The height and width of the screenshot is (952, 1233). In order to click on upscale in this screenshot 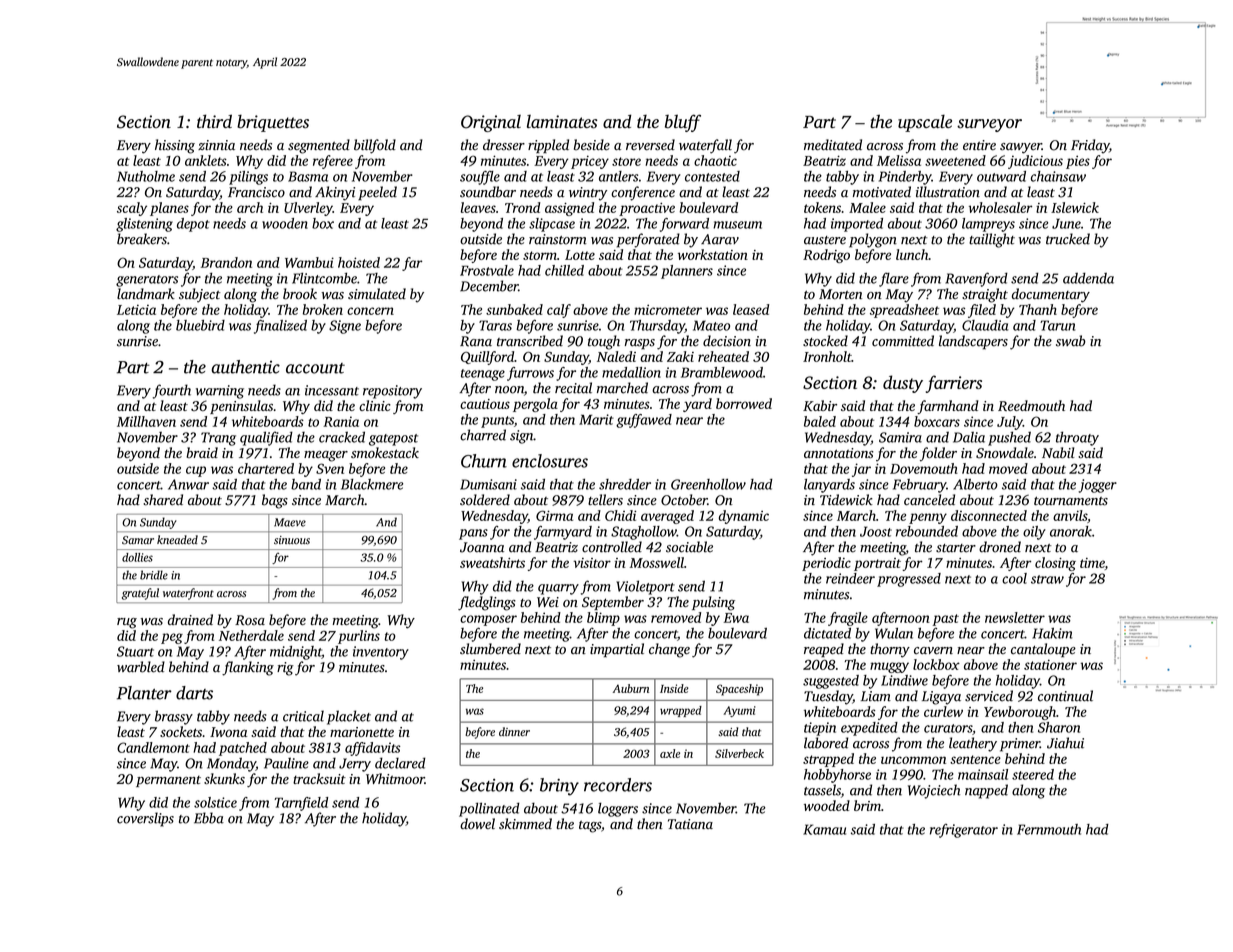, I will do `click(925, 123)`.
